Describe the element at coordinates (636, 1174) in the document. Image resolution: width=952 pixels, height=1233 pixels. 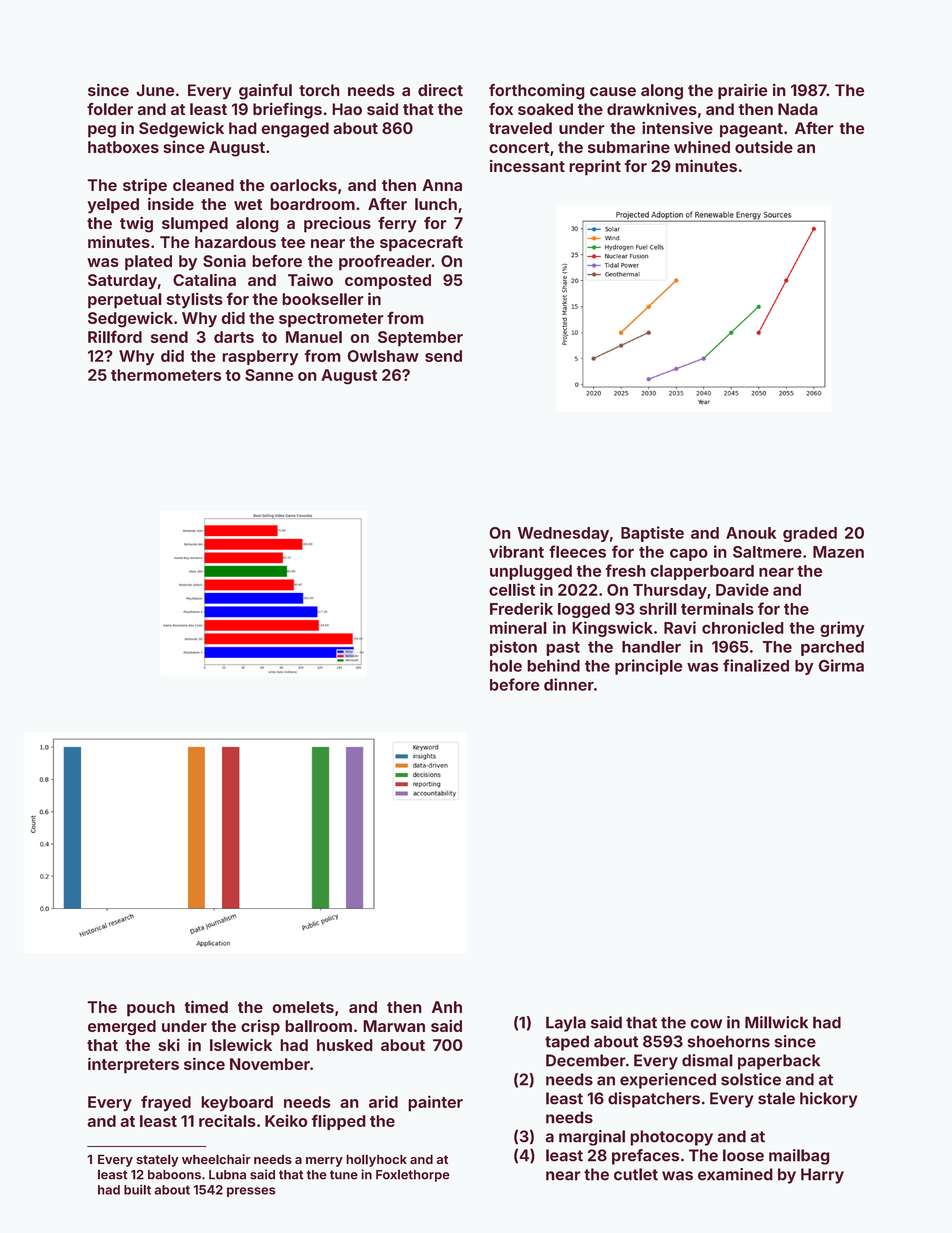
I see `cutlet` at that location.
